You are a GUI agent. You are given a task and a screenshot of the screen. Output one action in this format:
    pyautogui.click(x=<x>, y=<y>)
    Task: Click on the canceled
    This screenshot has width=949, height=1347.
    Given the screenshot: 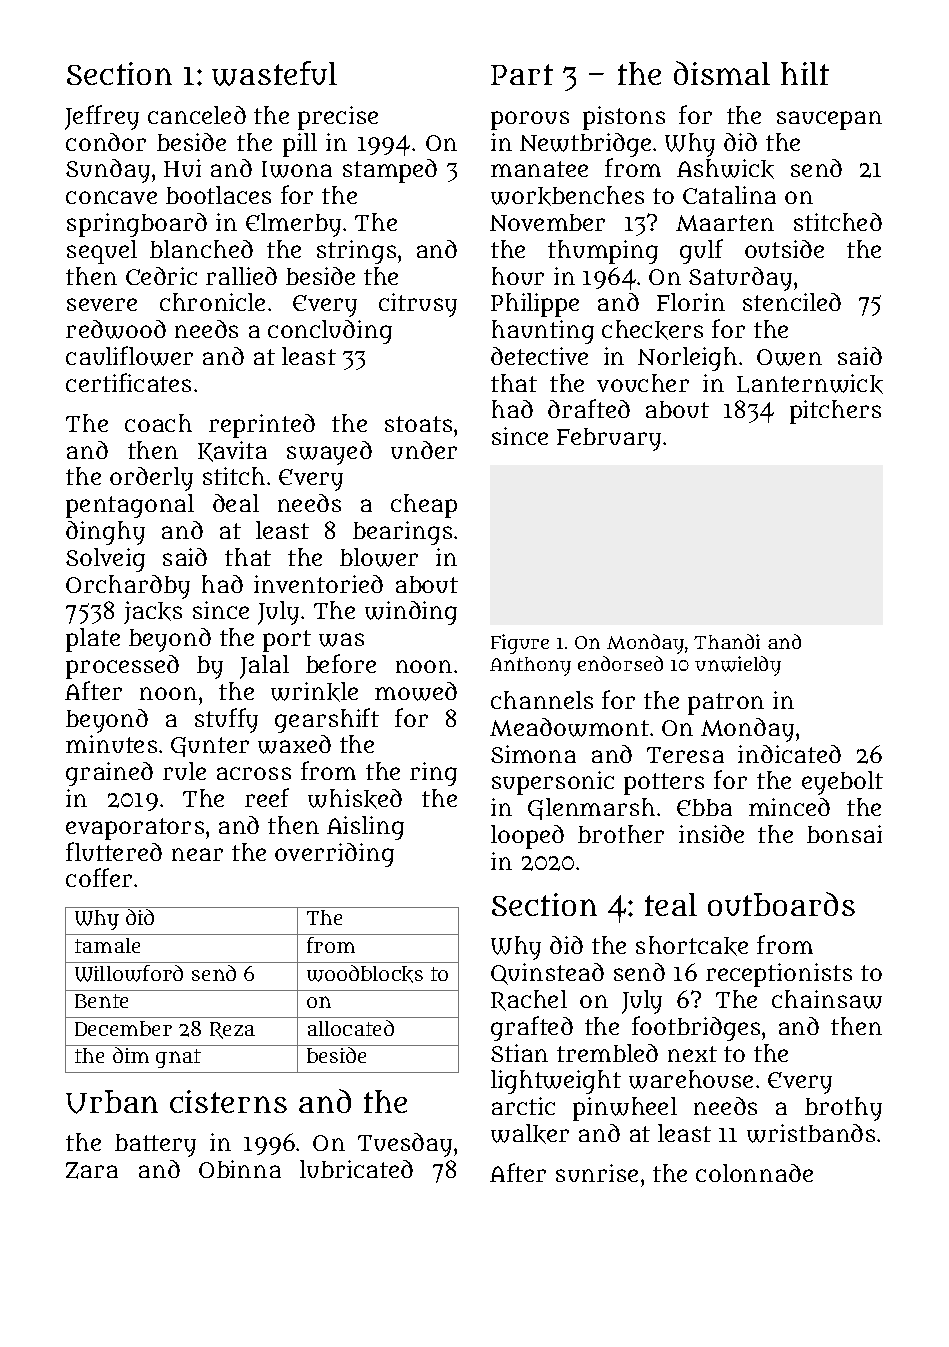 What is the action you would take?
    pyautogui.click(x=197, y=115)
